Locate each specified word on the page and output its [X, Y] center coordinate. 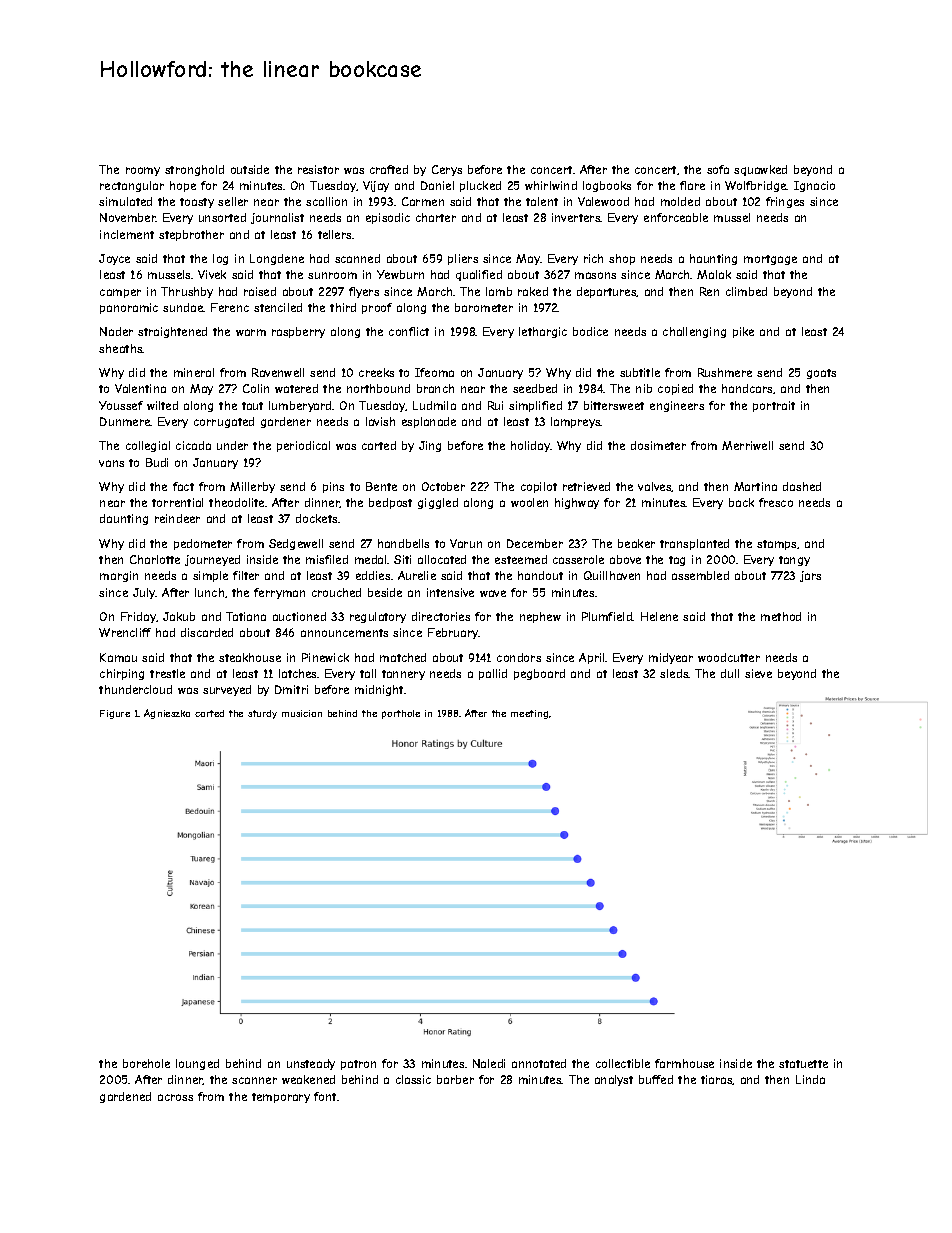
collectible [623, 1063]
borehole [146, 1063]
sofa [718, 169]
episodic [388, 218]
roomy [143, 171]
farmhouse [684, 1063]
